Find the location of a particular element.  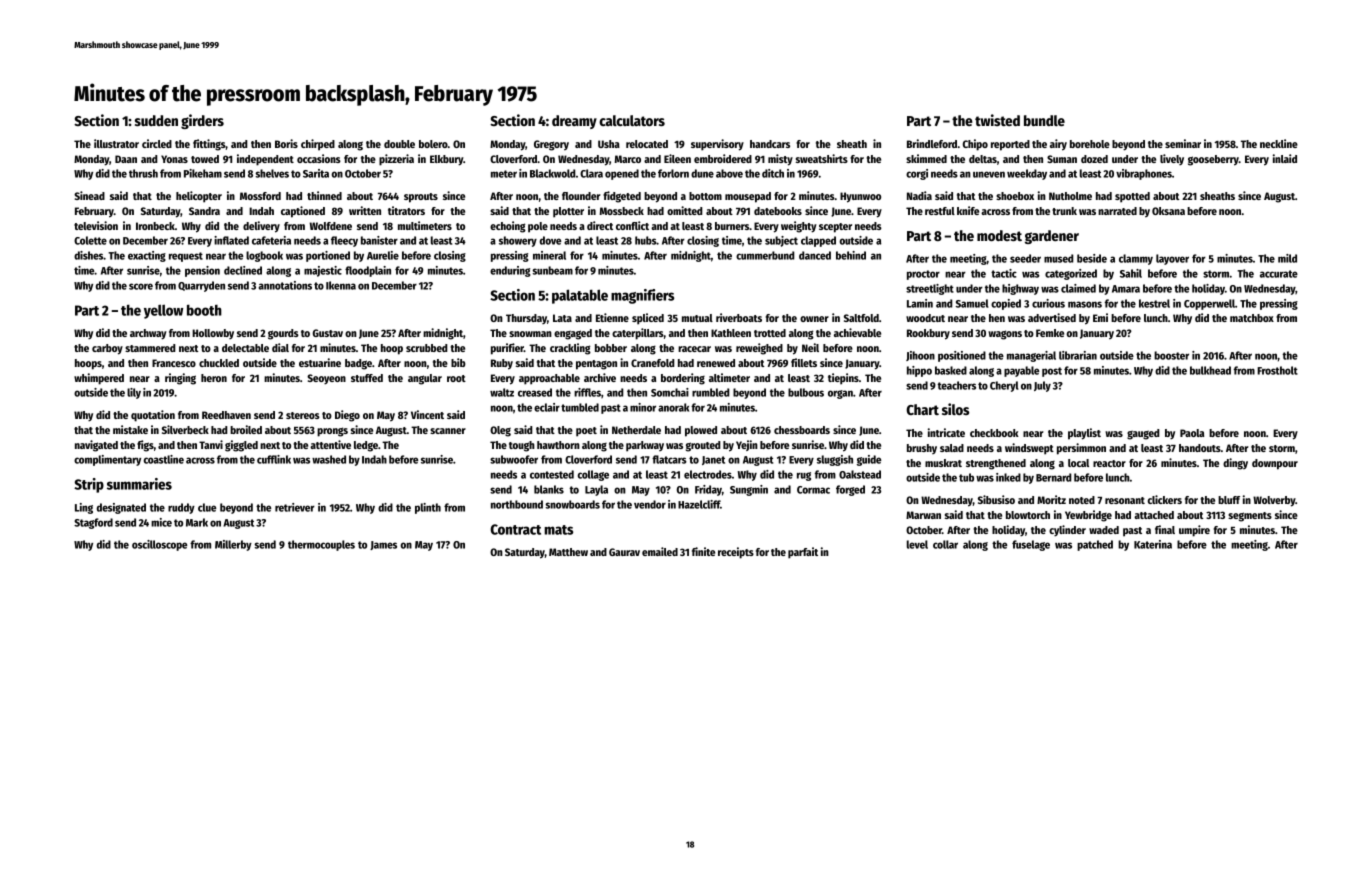

calculators is located at coordinates (632, 120).
